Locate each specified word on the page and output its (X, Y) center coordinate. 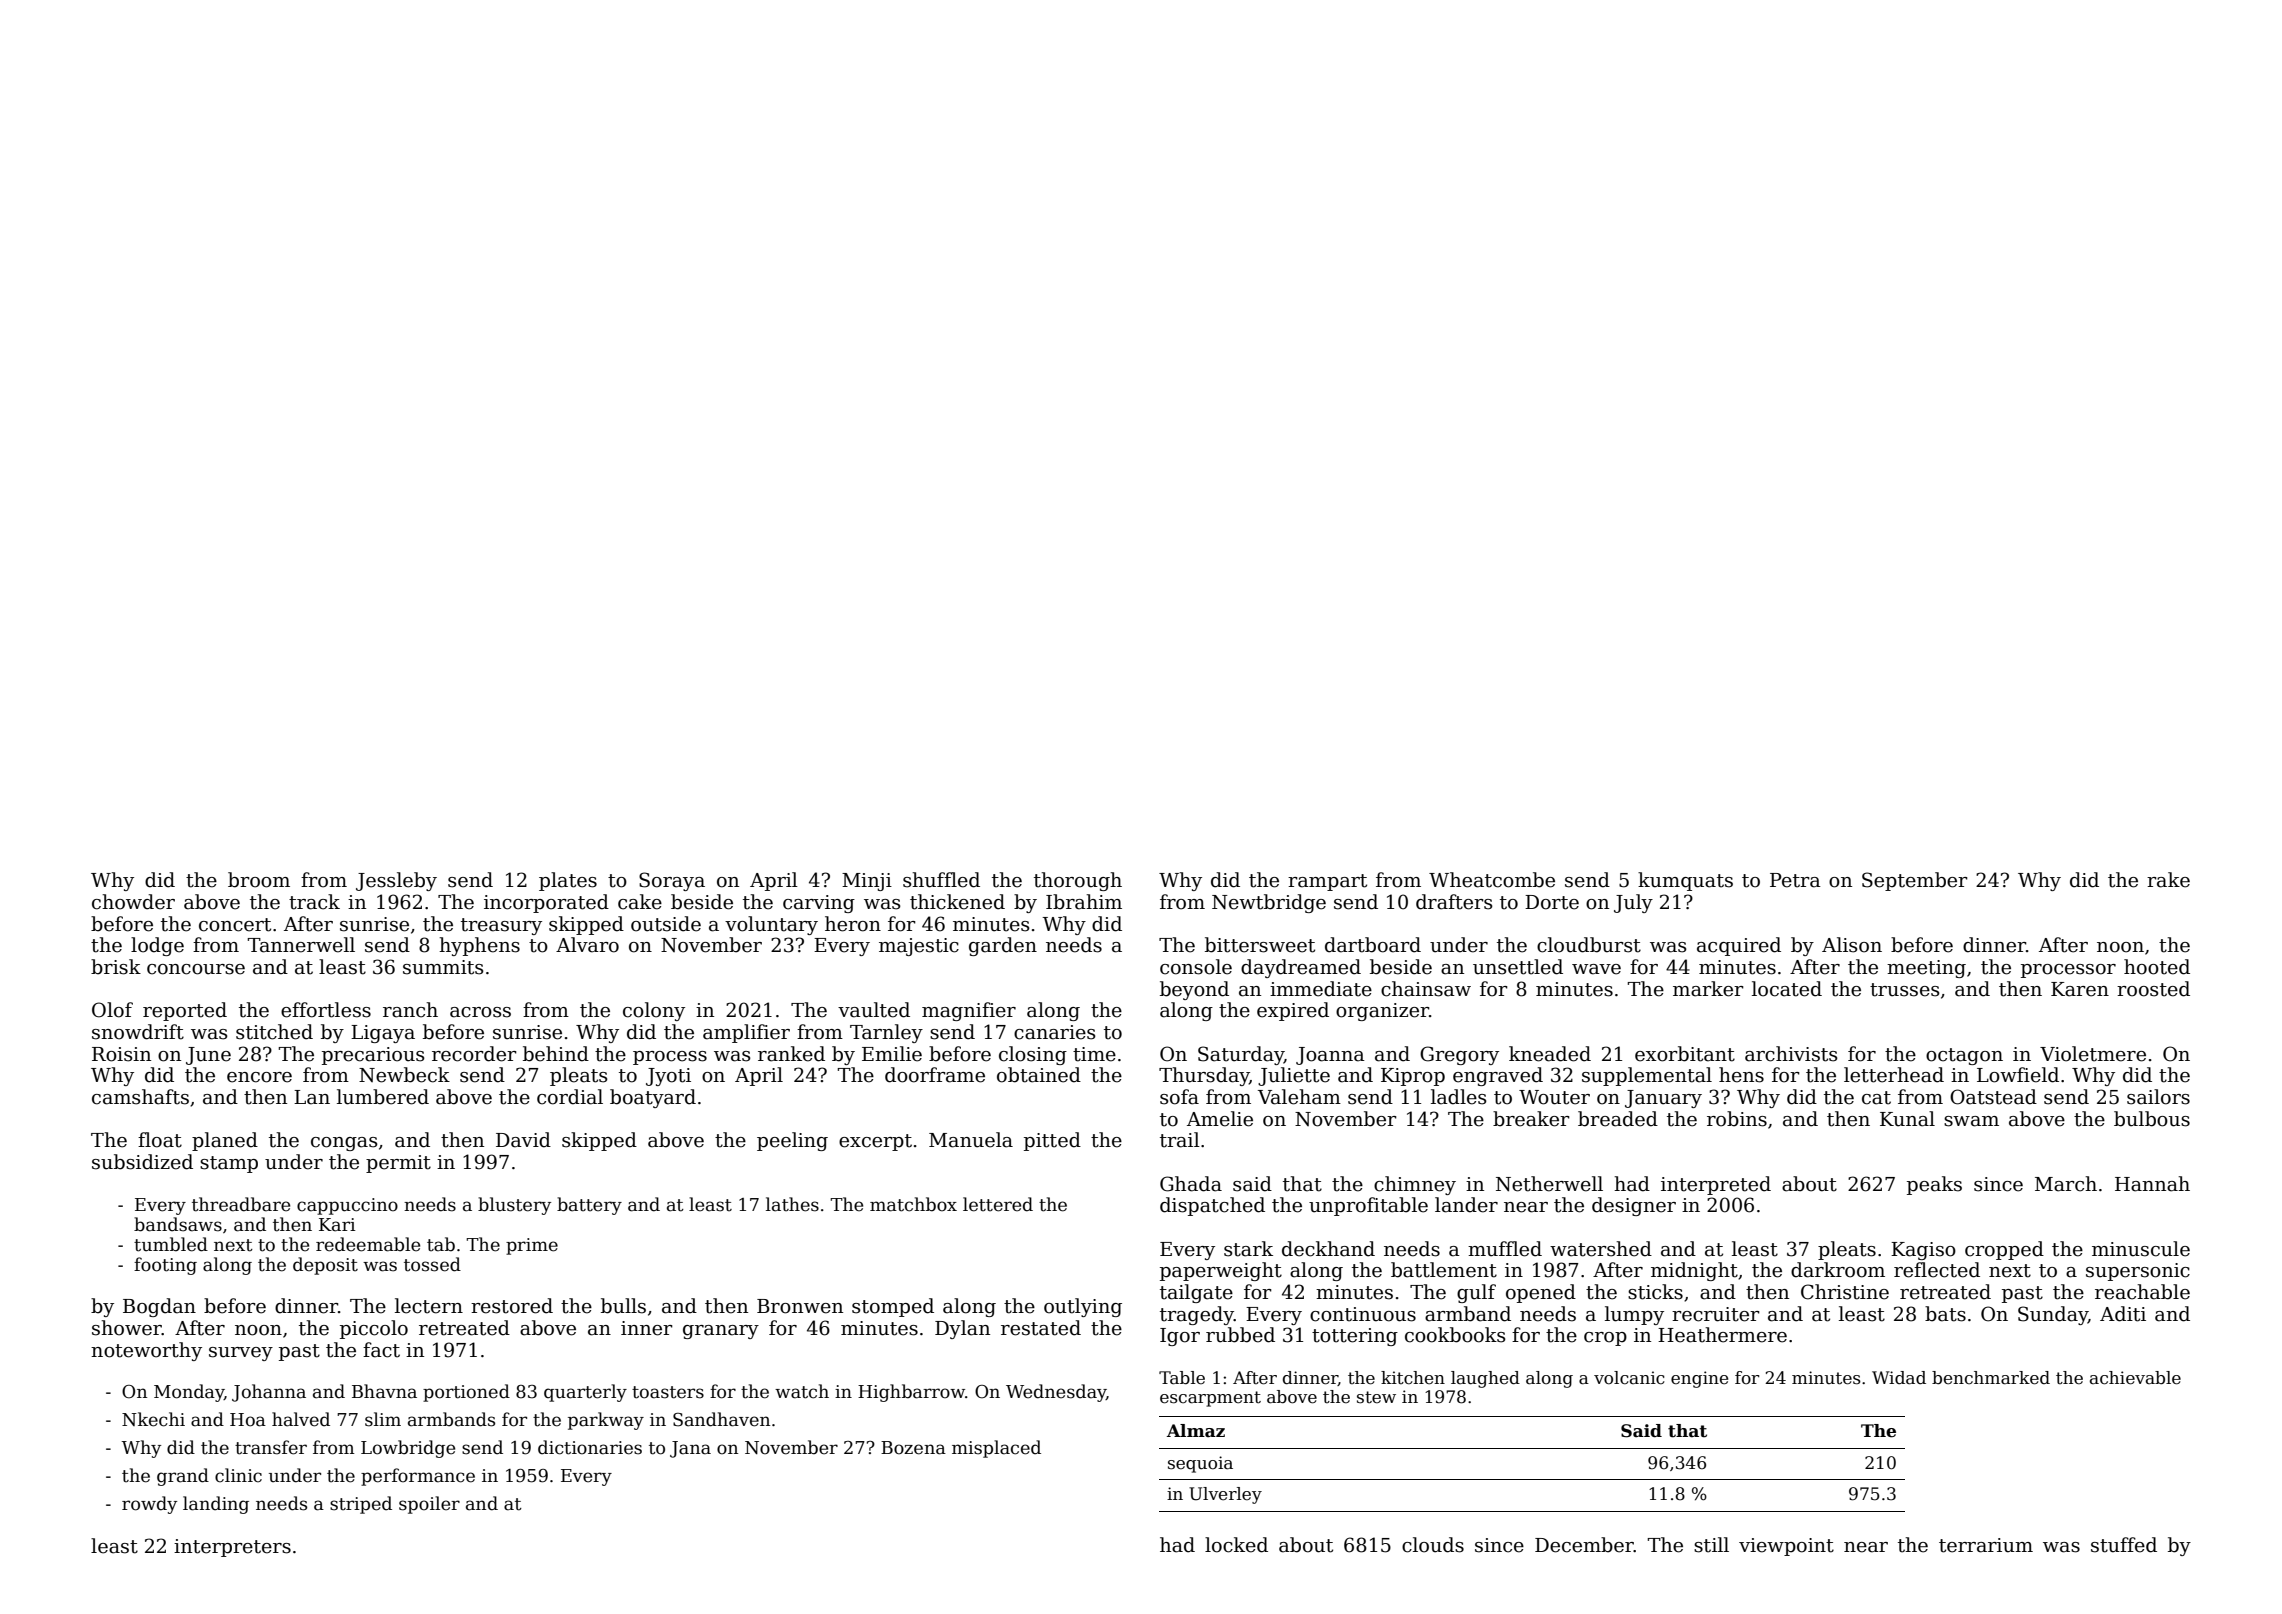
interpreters (232, 1548)
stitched (274, 1032)
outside (666, 924)
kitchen (1413, 1378)
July (1633, 903)
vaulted (874, 1010)
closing (1033, 1055)
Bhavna (384, 1391)
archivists (1791, 1054)
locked (1236, 1545)
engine (1699, 1379)
